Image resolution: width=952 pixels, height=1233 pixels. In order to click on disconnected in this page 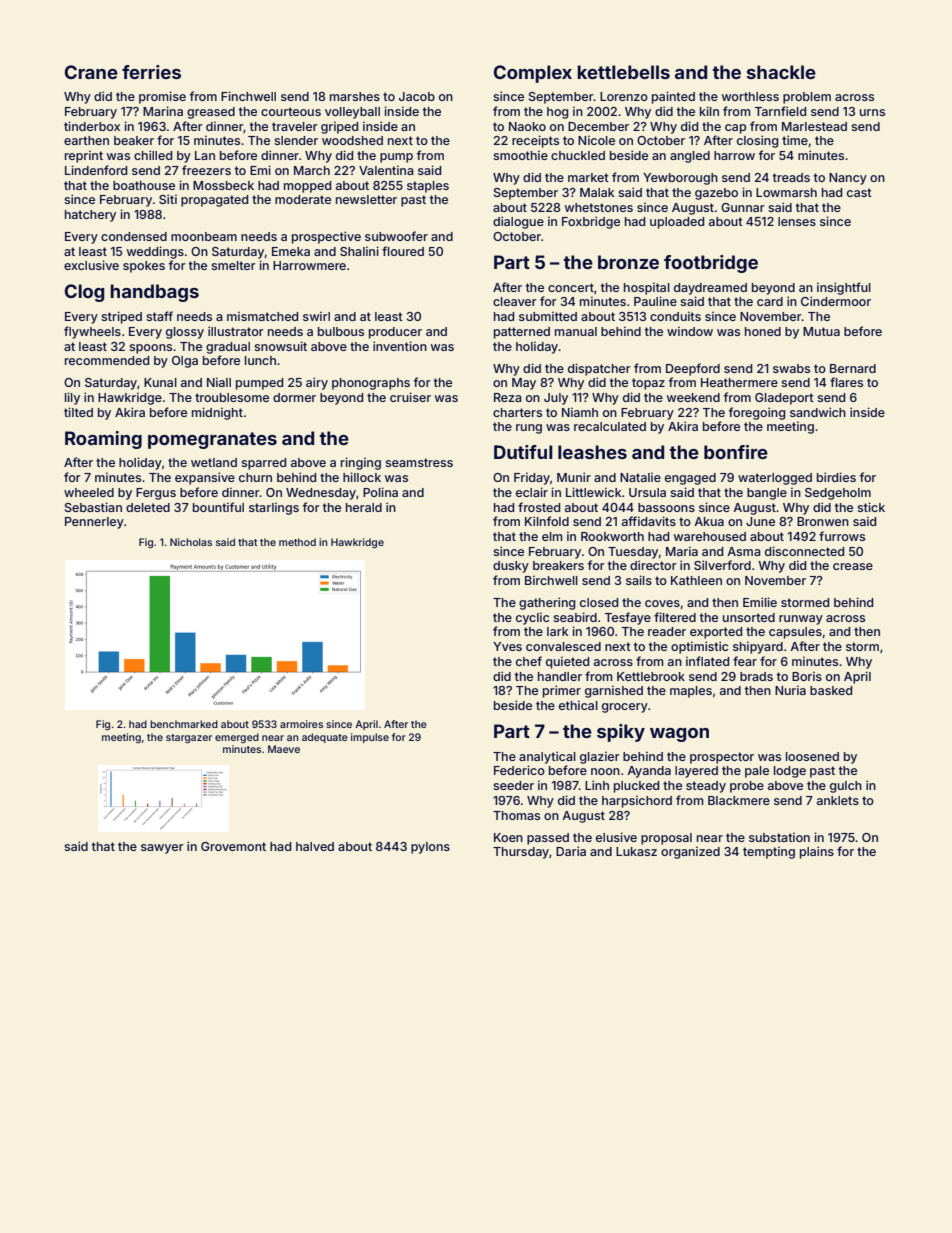, I will do `click(804, 551)`.
